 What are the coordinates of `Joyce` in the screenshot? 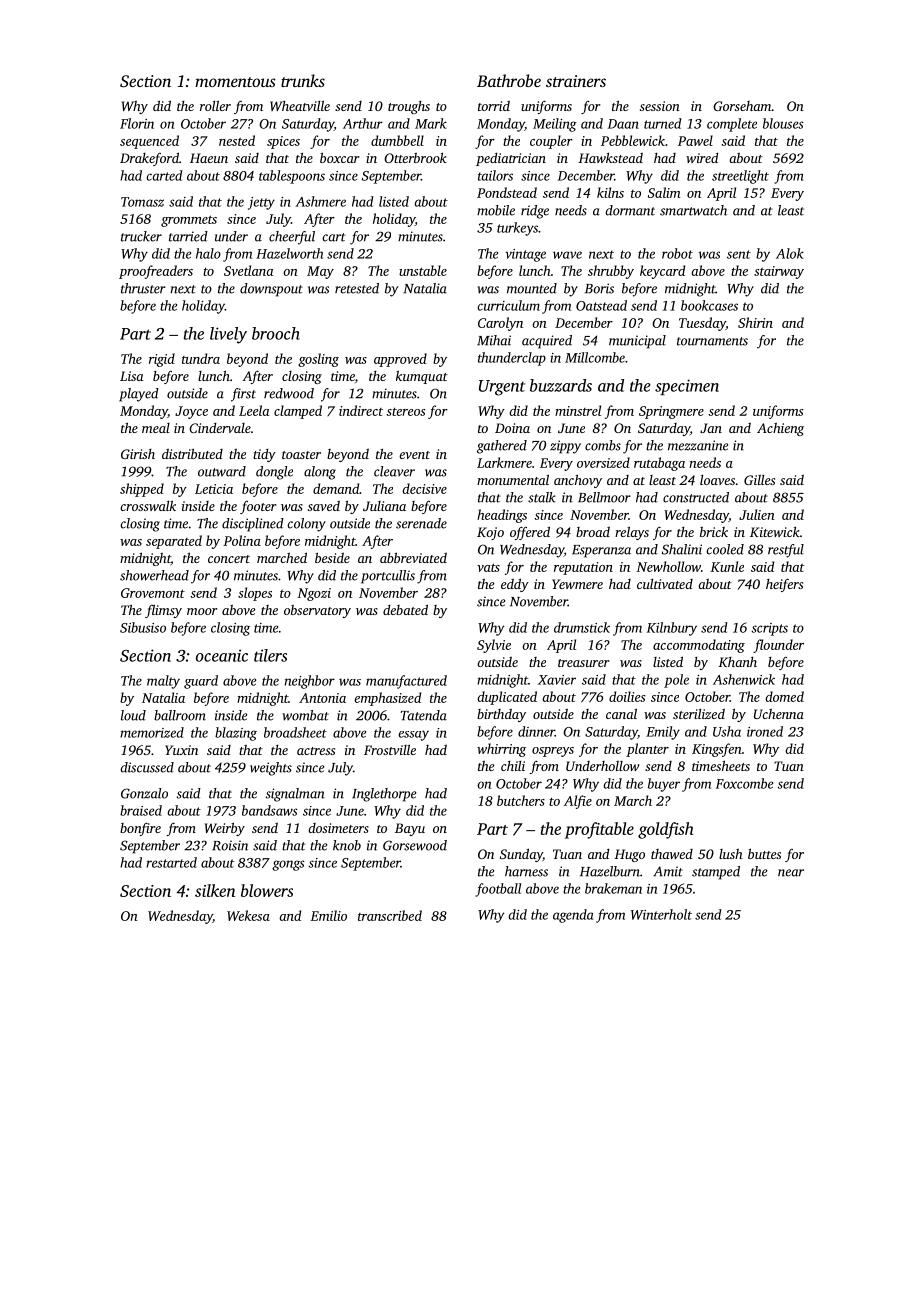 It's located at (191, 412).
